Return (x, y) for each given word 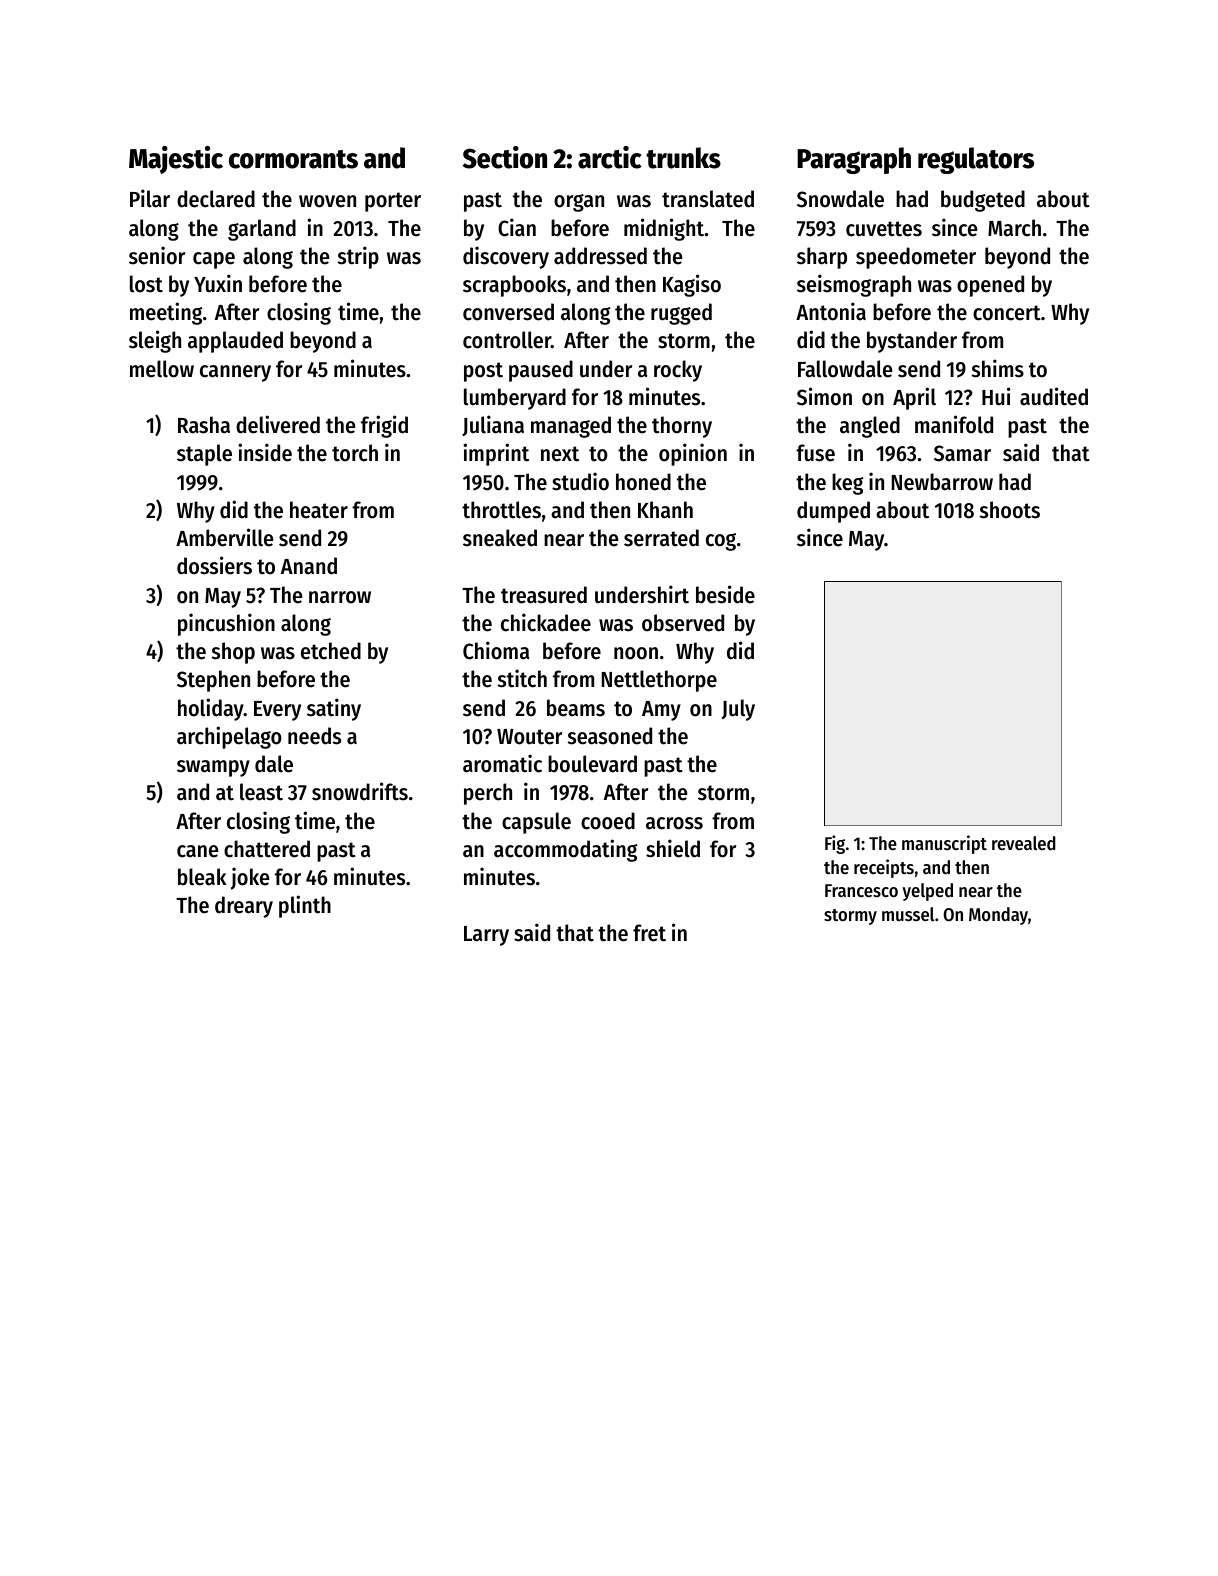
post (483, 372)
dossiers (214, 565)
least (261, 792)
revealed (1024, 843)
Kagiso (692, 285)
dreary (244, 907)
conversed (508, 312)
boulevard (592, 764)
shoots (1010, 510)
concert (1007, 313)
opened (990, 286)
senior (157, 255)
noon (636, 653)
